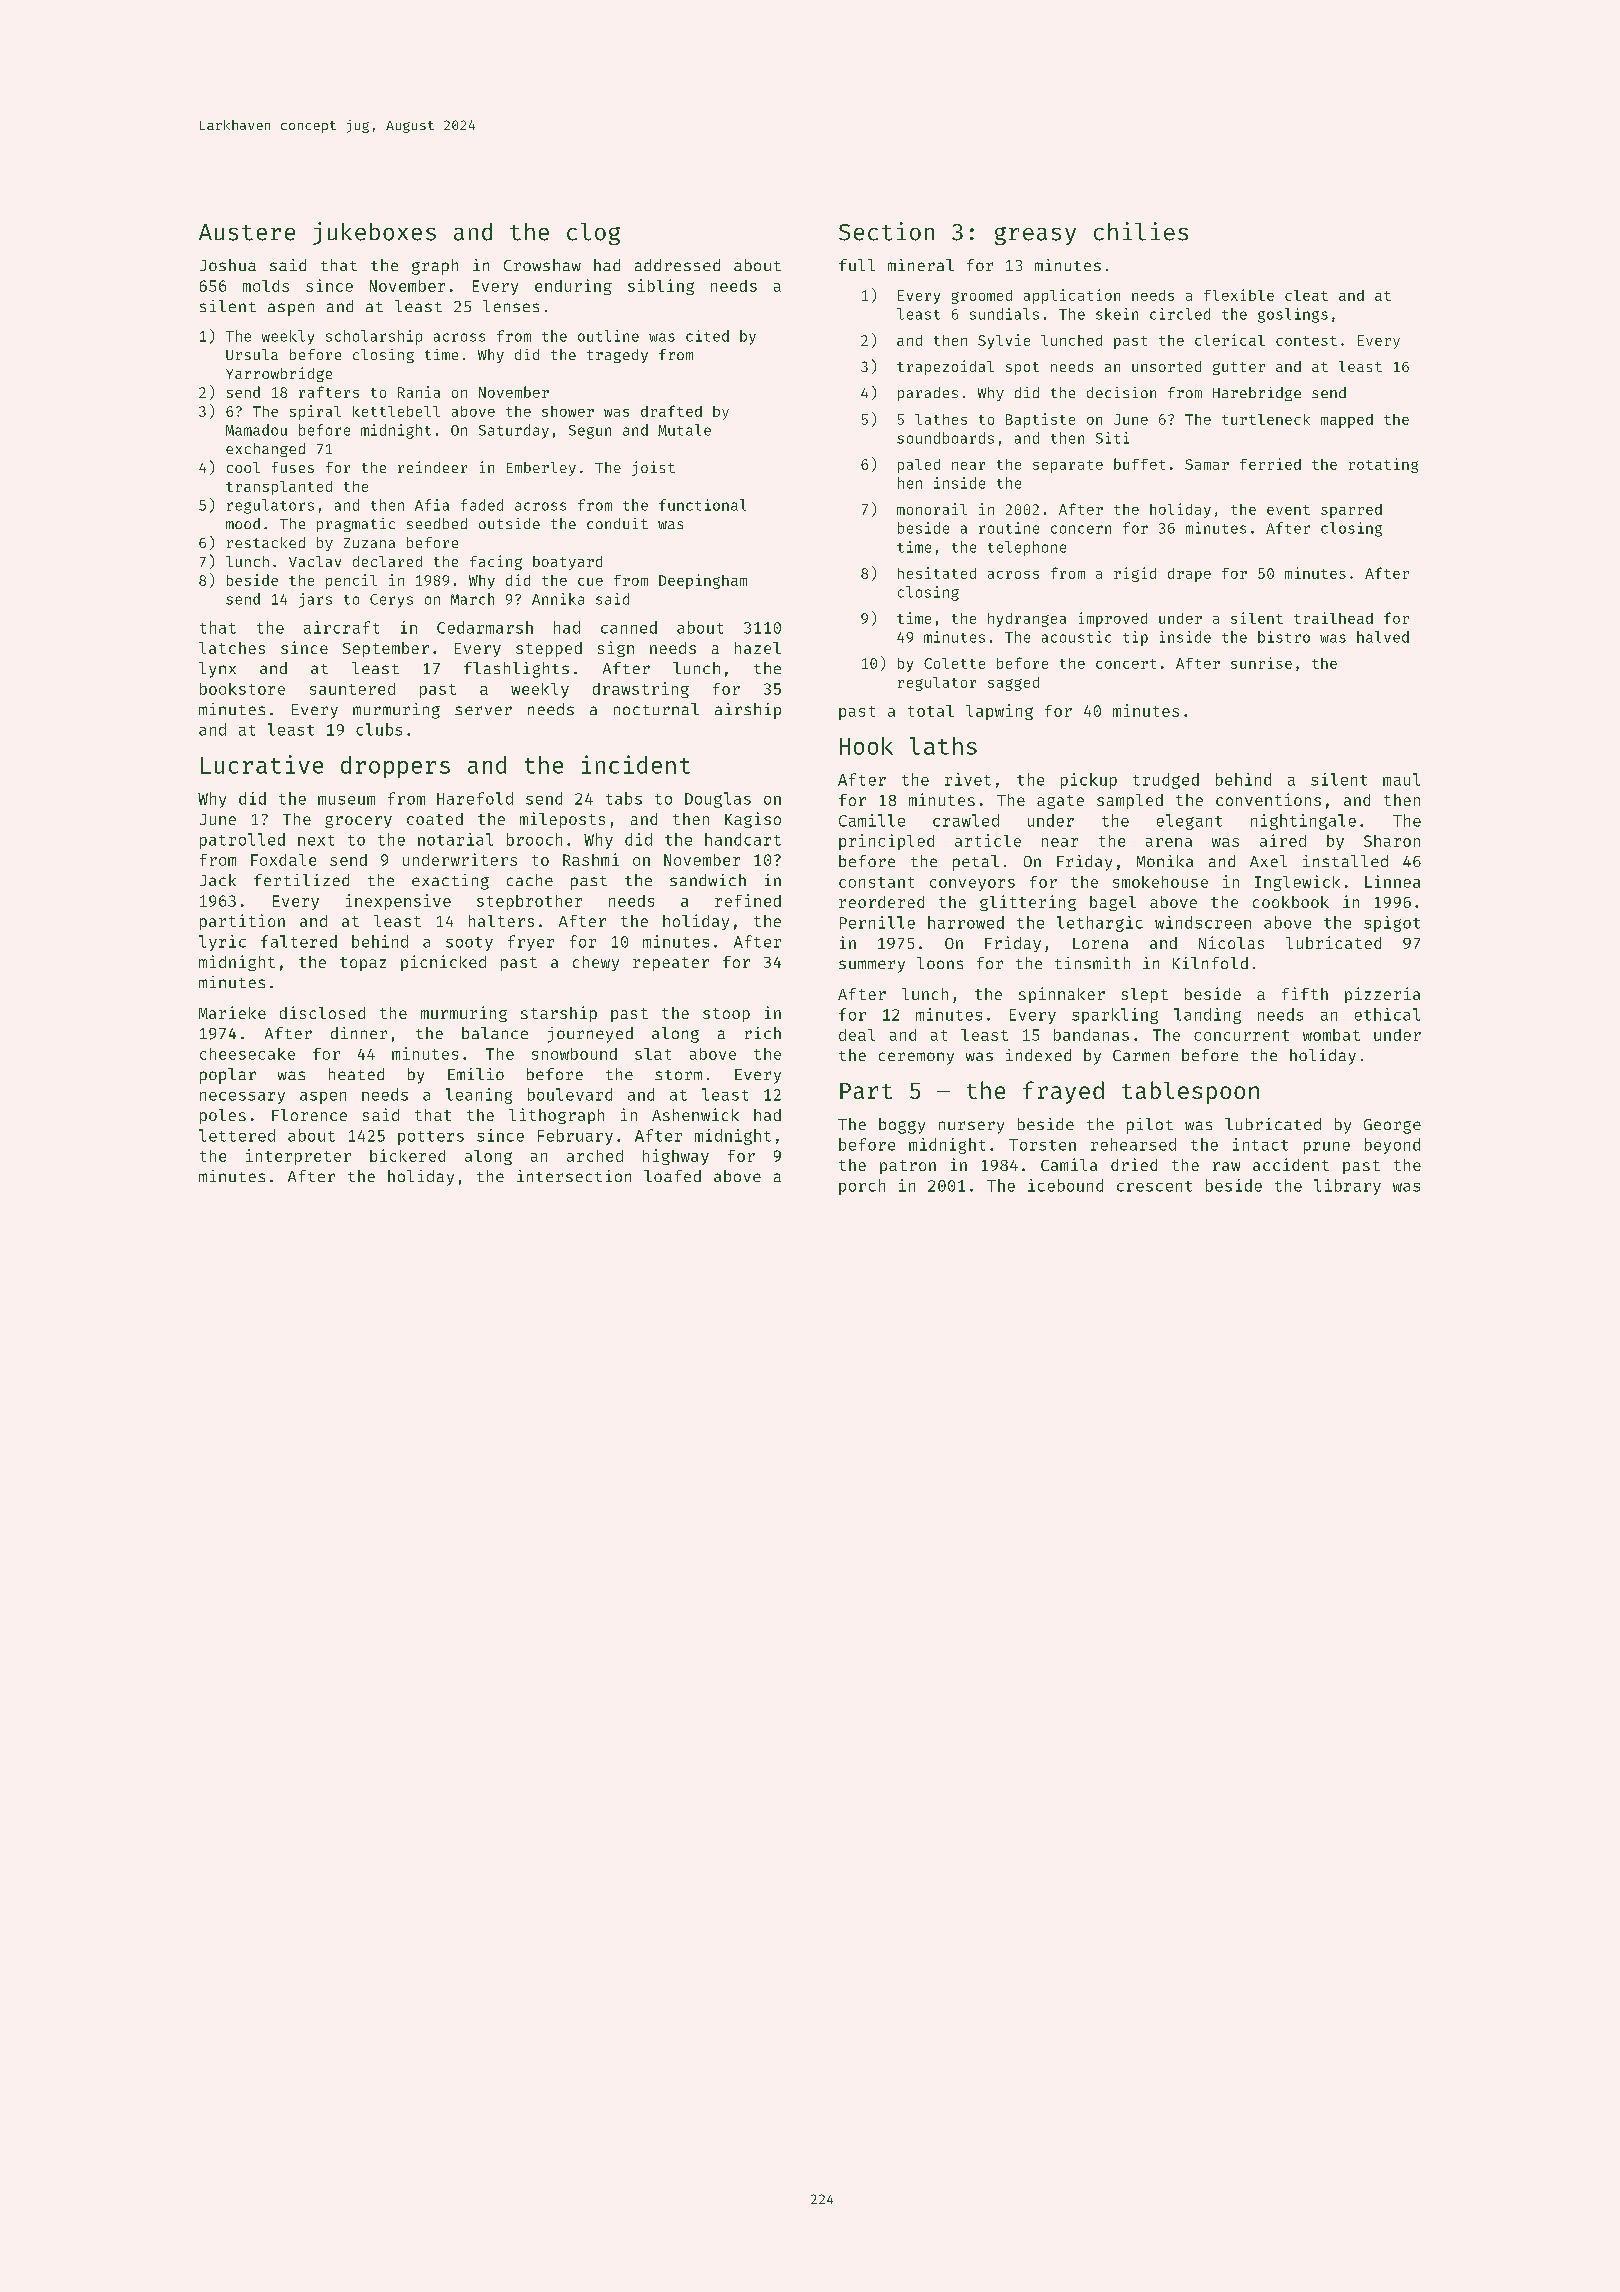 The height and width of the page is (2292, 1620). Describe the element at coordinates (242, 689) in the page. I see `bookstore` at that location.
